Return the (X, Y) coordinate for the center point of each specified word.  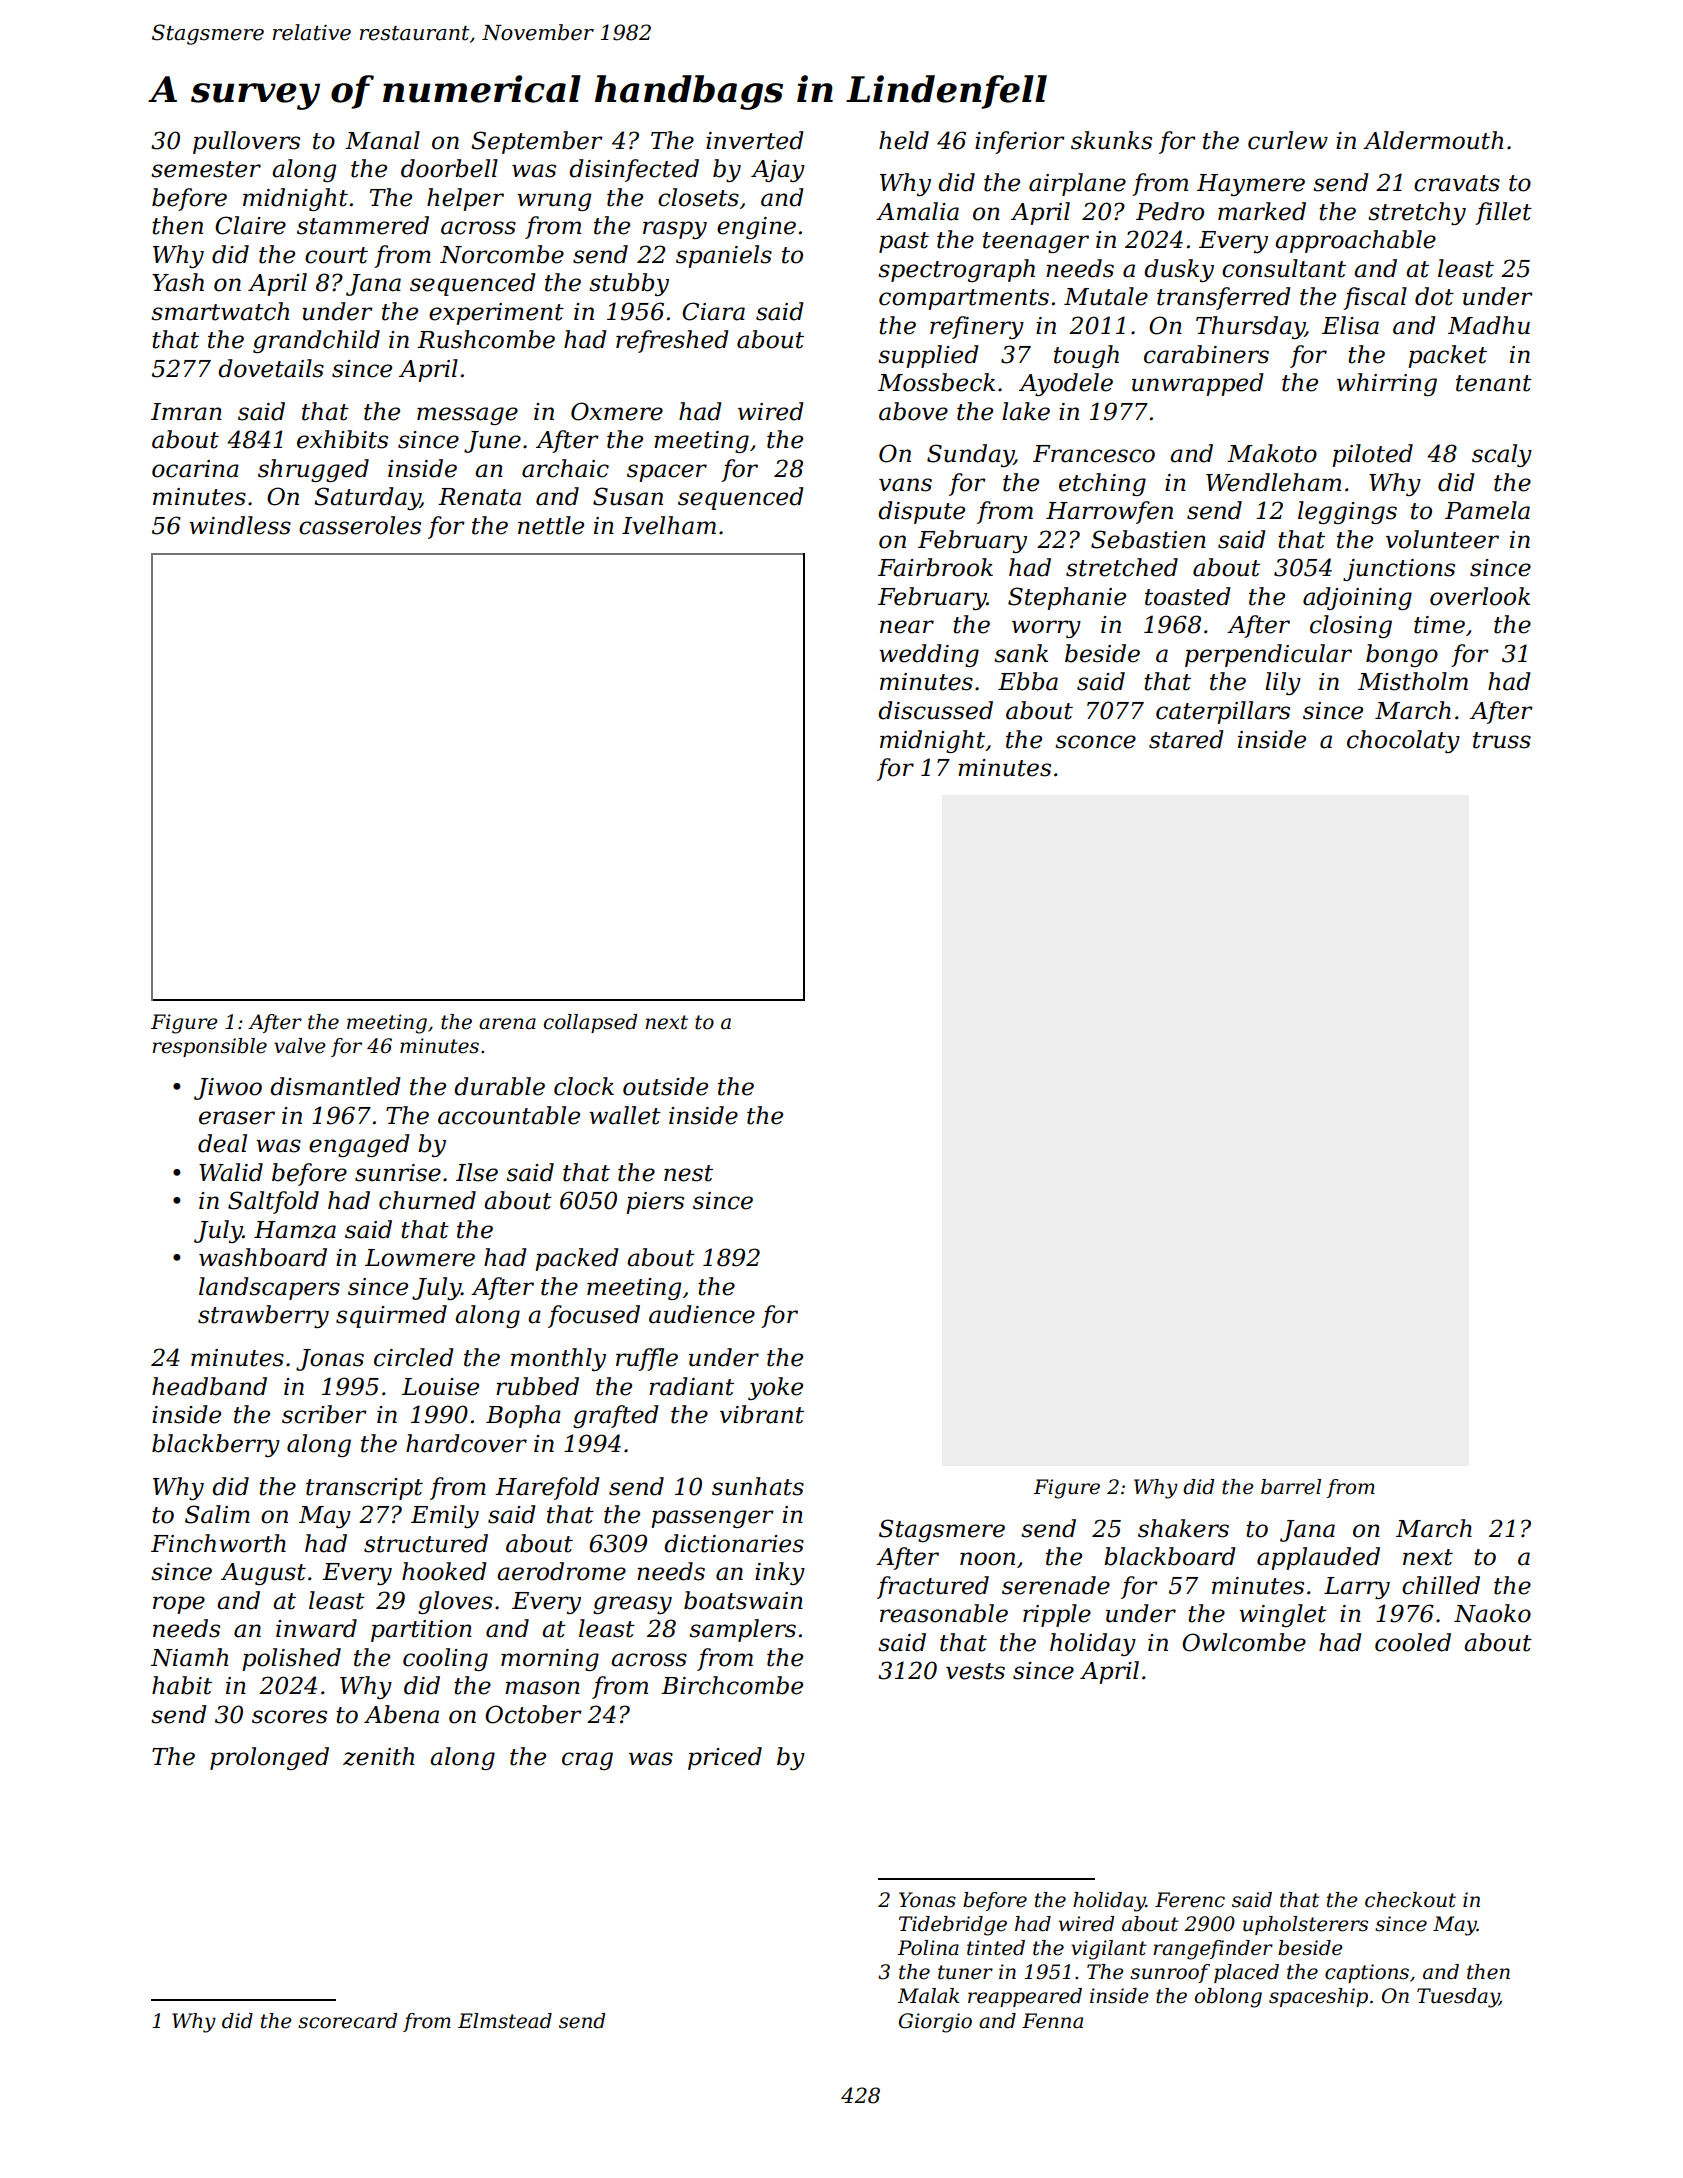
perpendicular (1268, 655)
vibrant (762, 1414)
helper (465, 199)
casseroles (360, 525)
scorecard (347, 2021)
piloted (1372, 455)
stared (1186, 739)
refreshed (672, 341)
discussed (935, 710)
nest (688, 1173)
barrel (1291, 1487)
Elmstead (505, 2021)
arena (507, 1024)
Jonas (330, 1360)
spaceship (1318, 1997)
